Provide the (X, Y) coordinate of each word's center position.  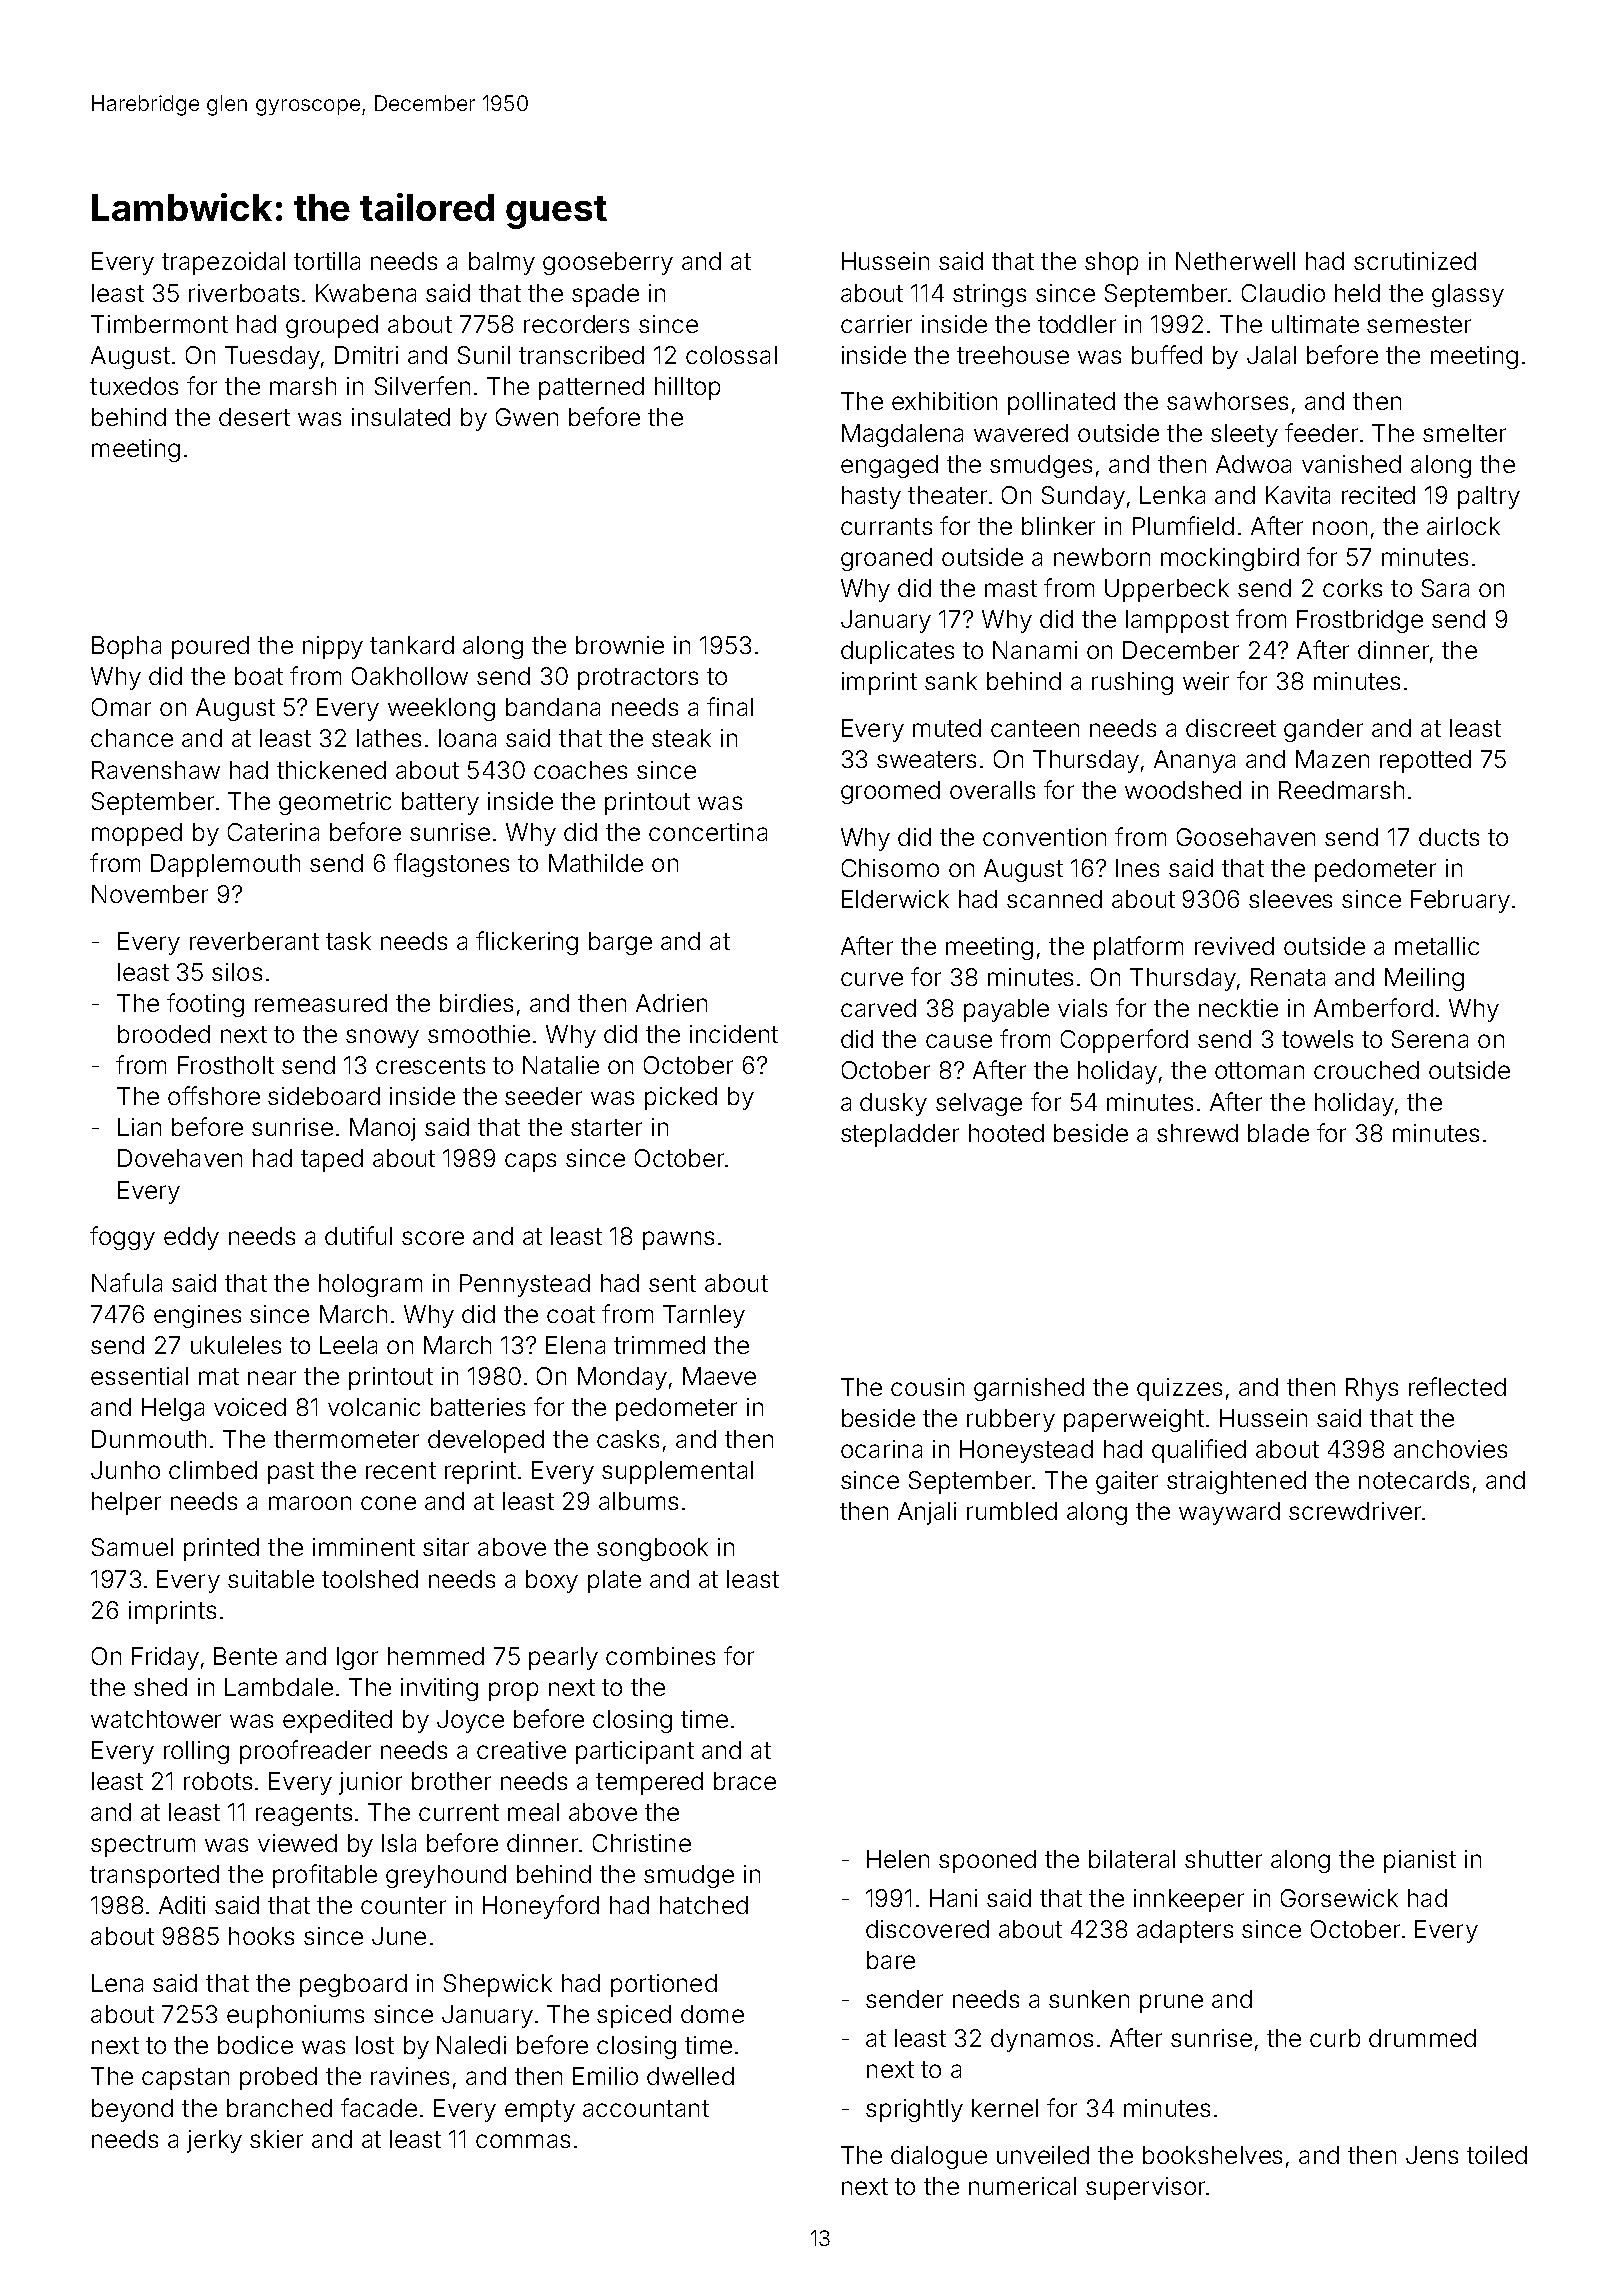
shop (1111, 263)
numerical (1022, 2186)
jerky (214, 2141)
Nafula (127, 1282)
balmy (502, 263)
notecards (1414, 1480)
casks (628, 1439)
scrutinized (1415, 261)
